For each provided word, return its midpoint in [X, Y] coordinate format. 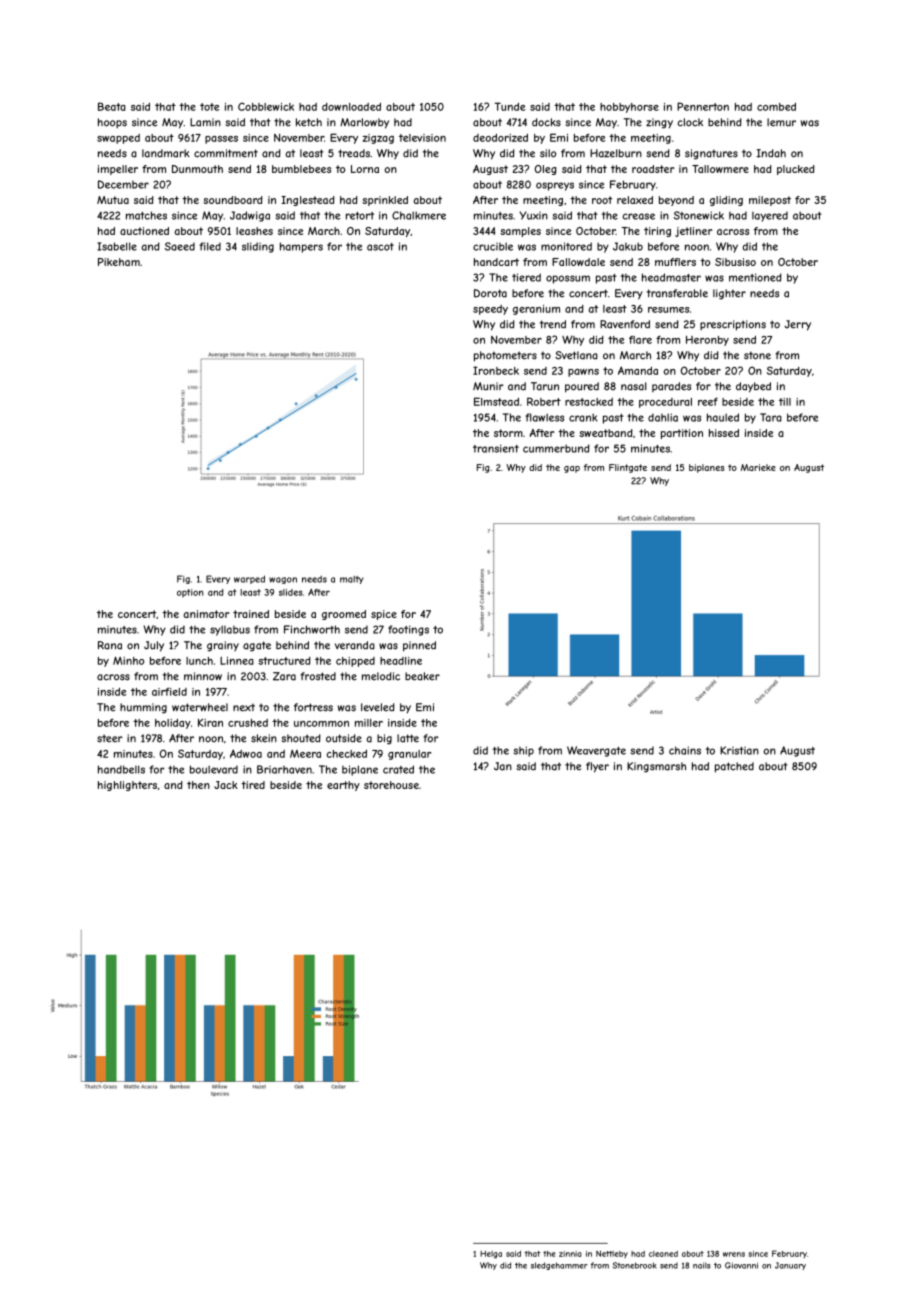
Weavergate [596, 751]
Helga [491, 1254]
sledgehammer [559, 1266]
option [190, 593]
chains [685, 750]
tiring [657, 232]
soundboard [233, 200]
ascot [380, 247]
